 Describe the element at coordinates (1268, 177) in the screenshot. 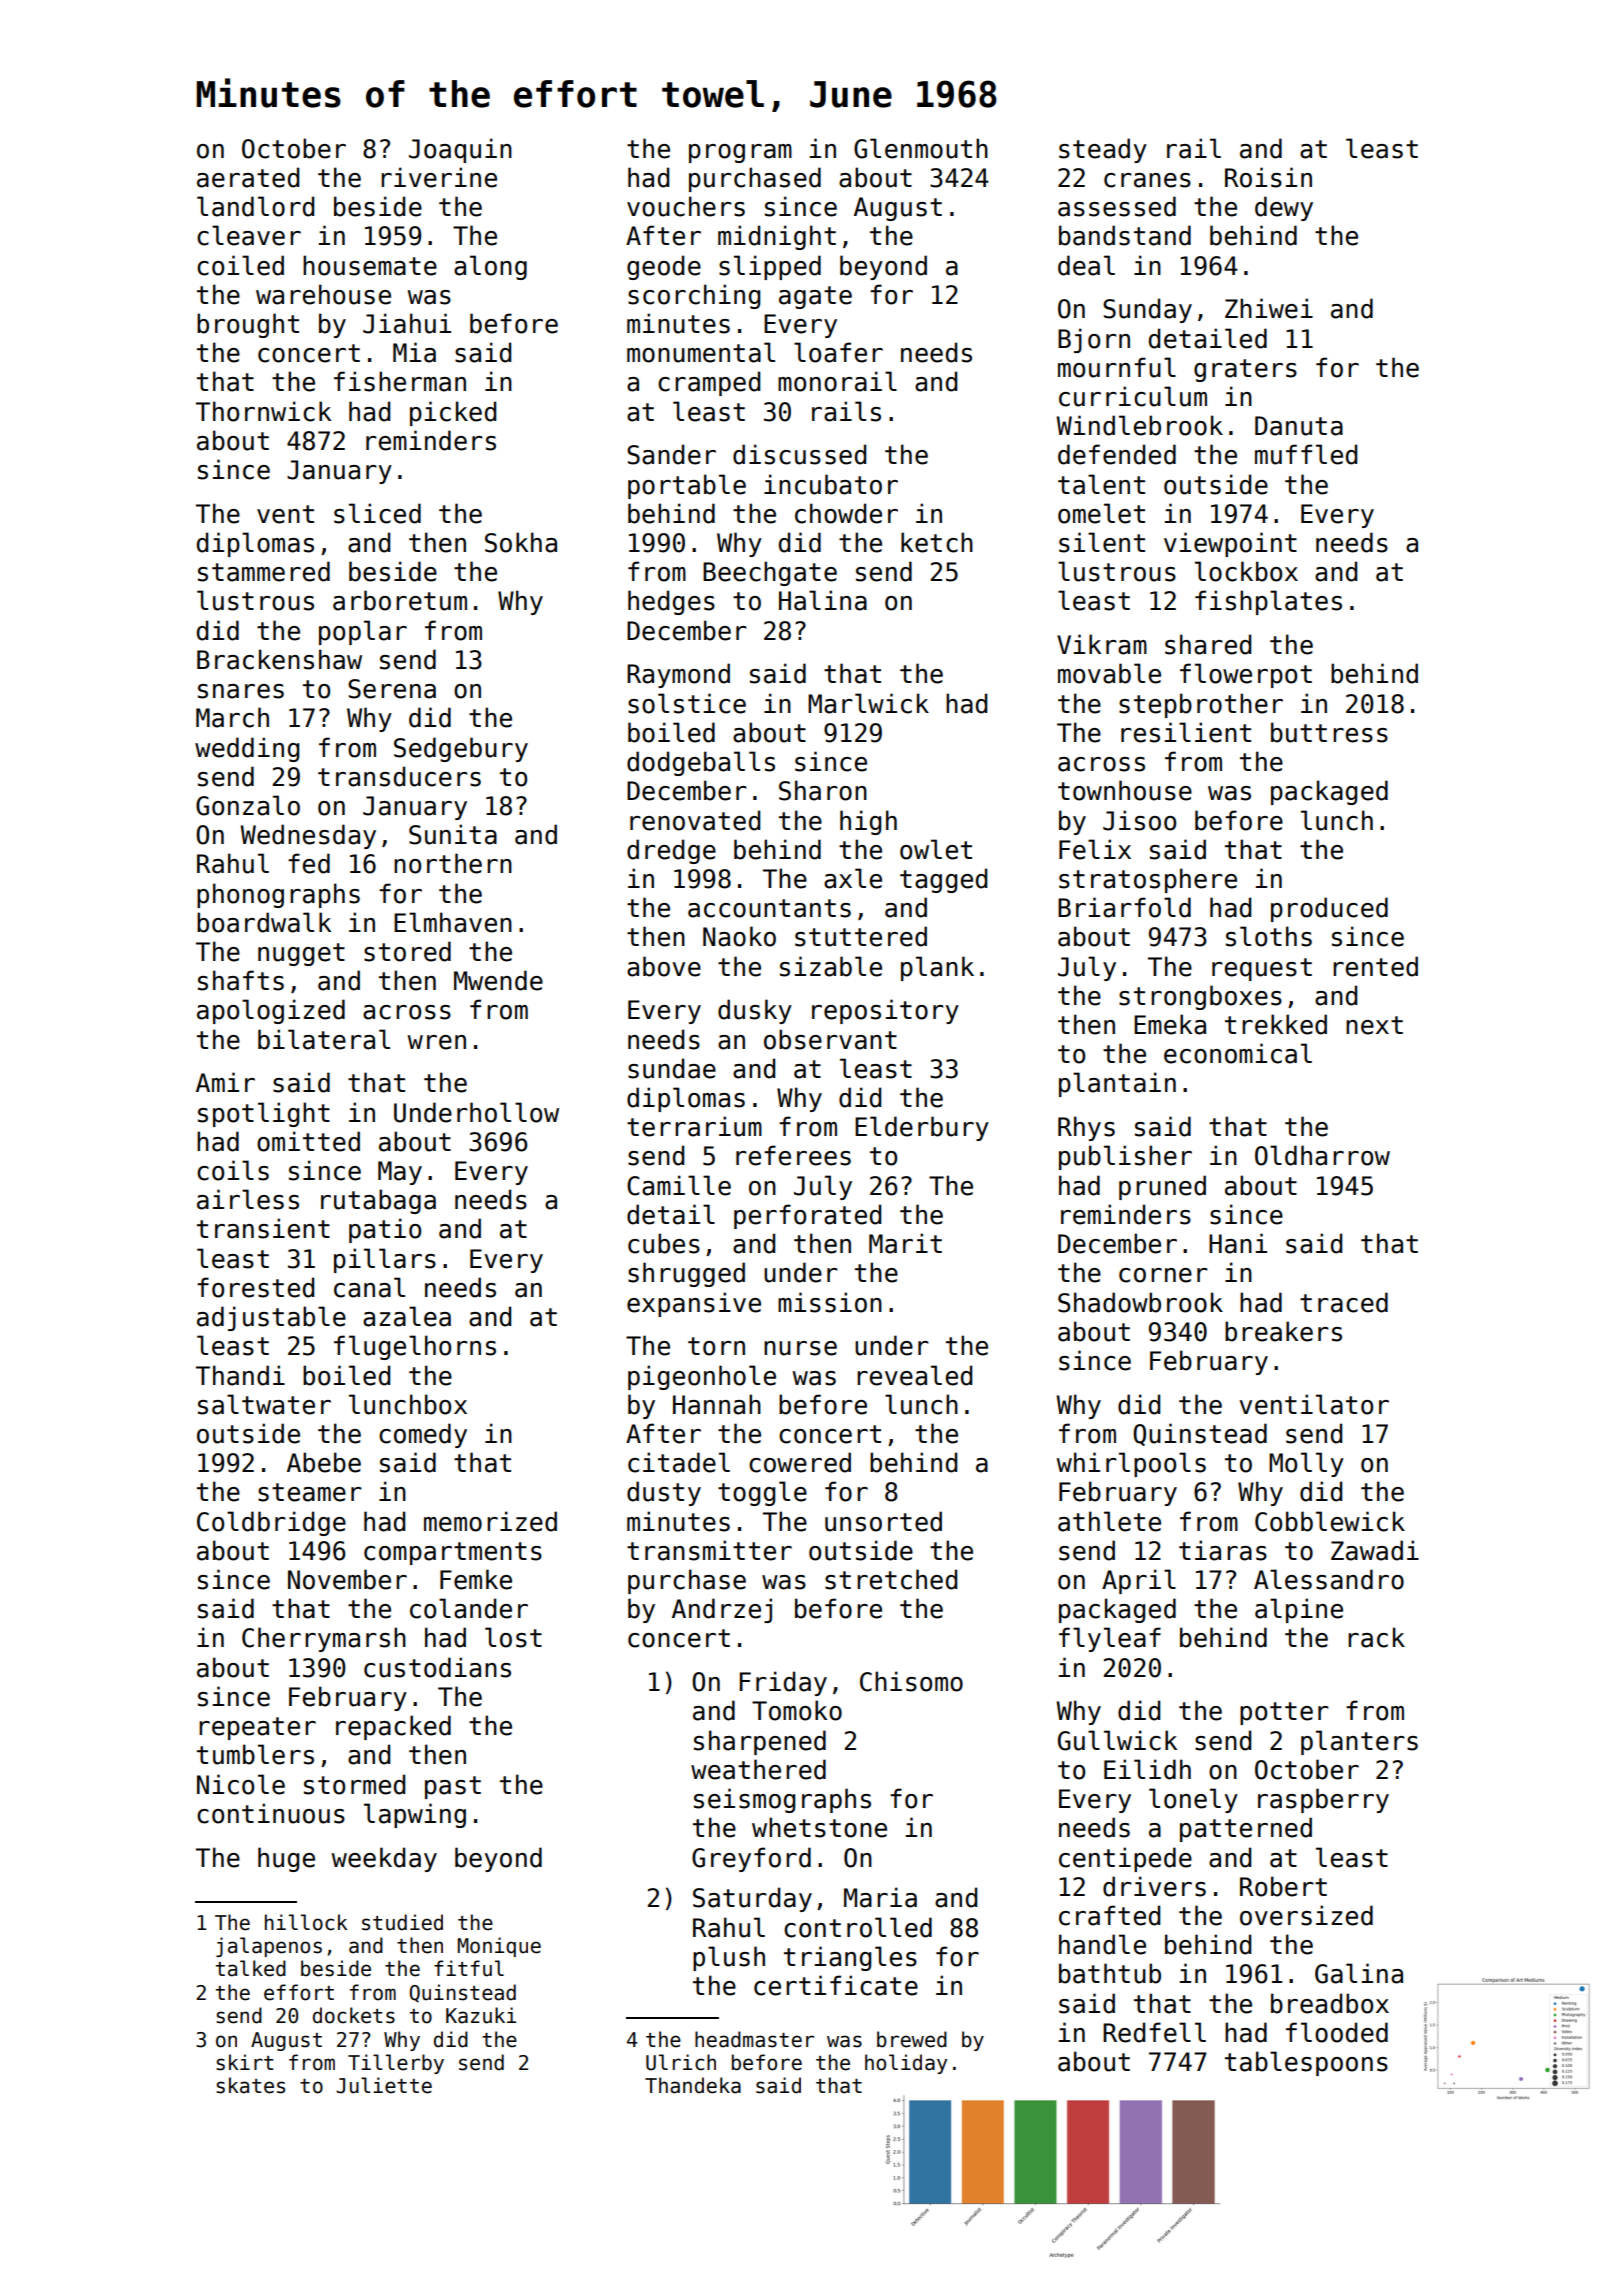

I see `Roisin` at that location.
